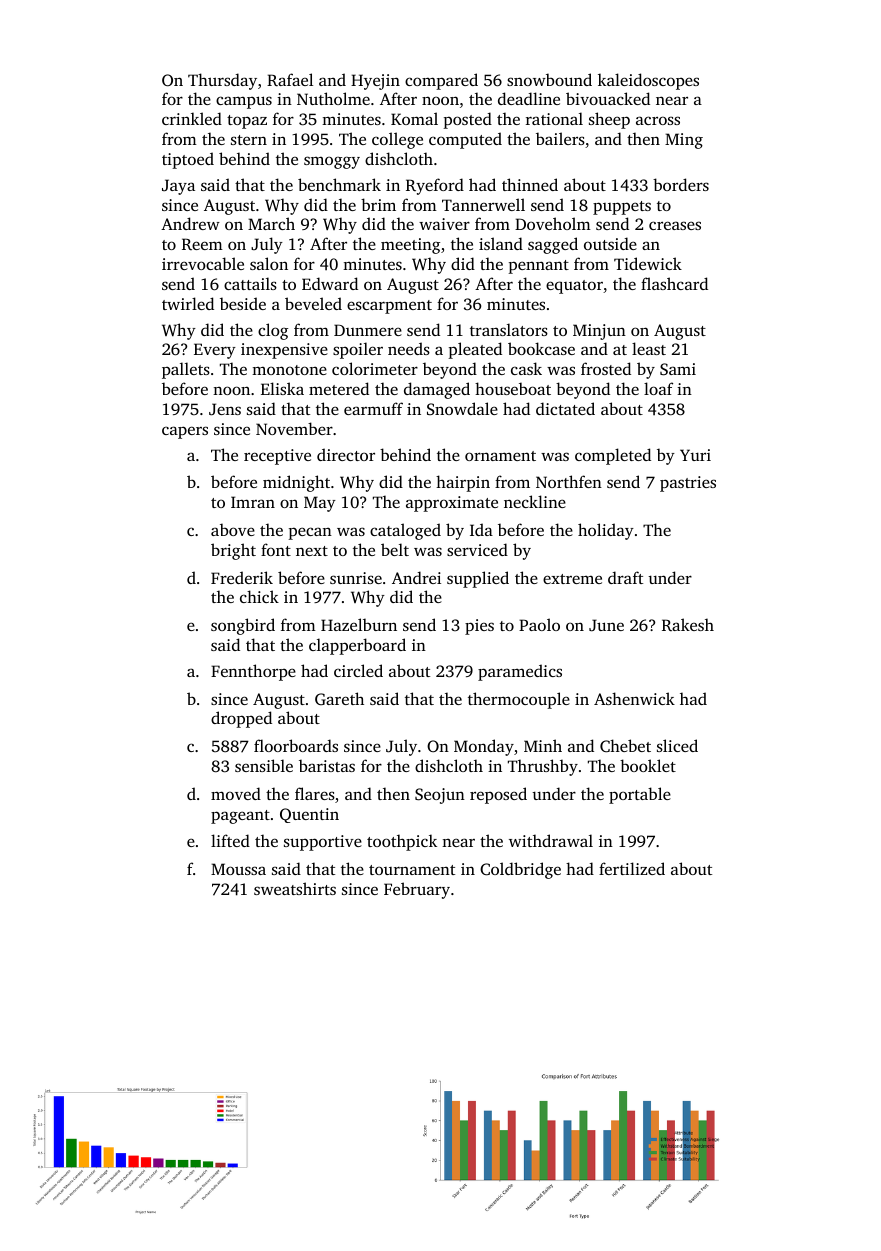 This document has height=1251, width=881. What do you see at coordinates (444, 224) in the document?
I see `waiver` at bounding box center [444, 224].
